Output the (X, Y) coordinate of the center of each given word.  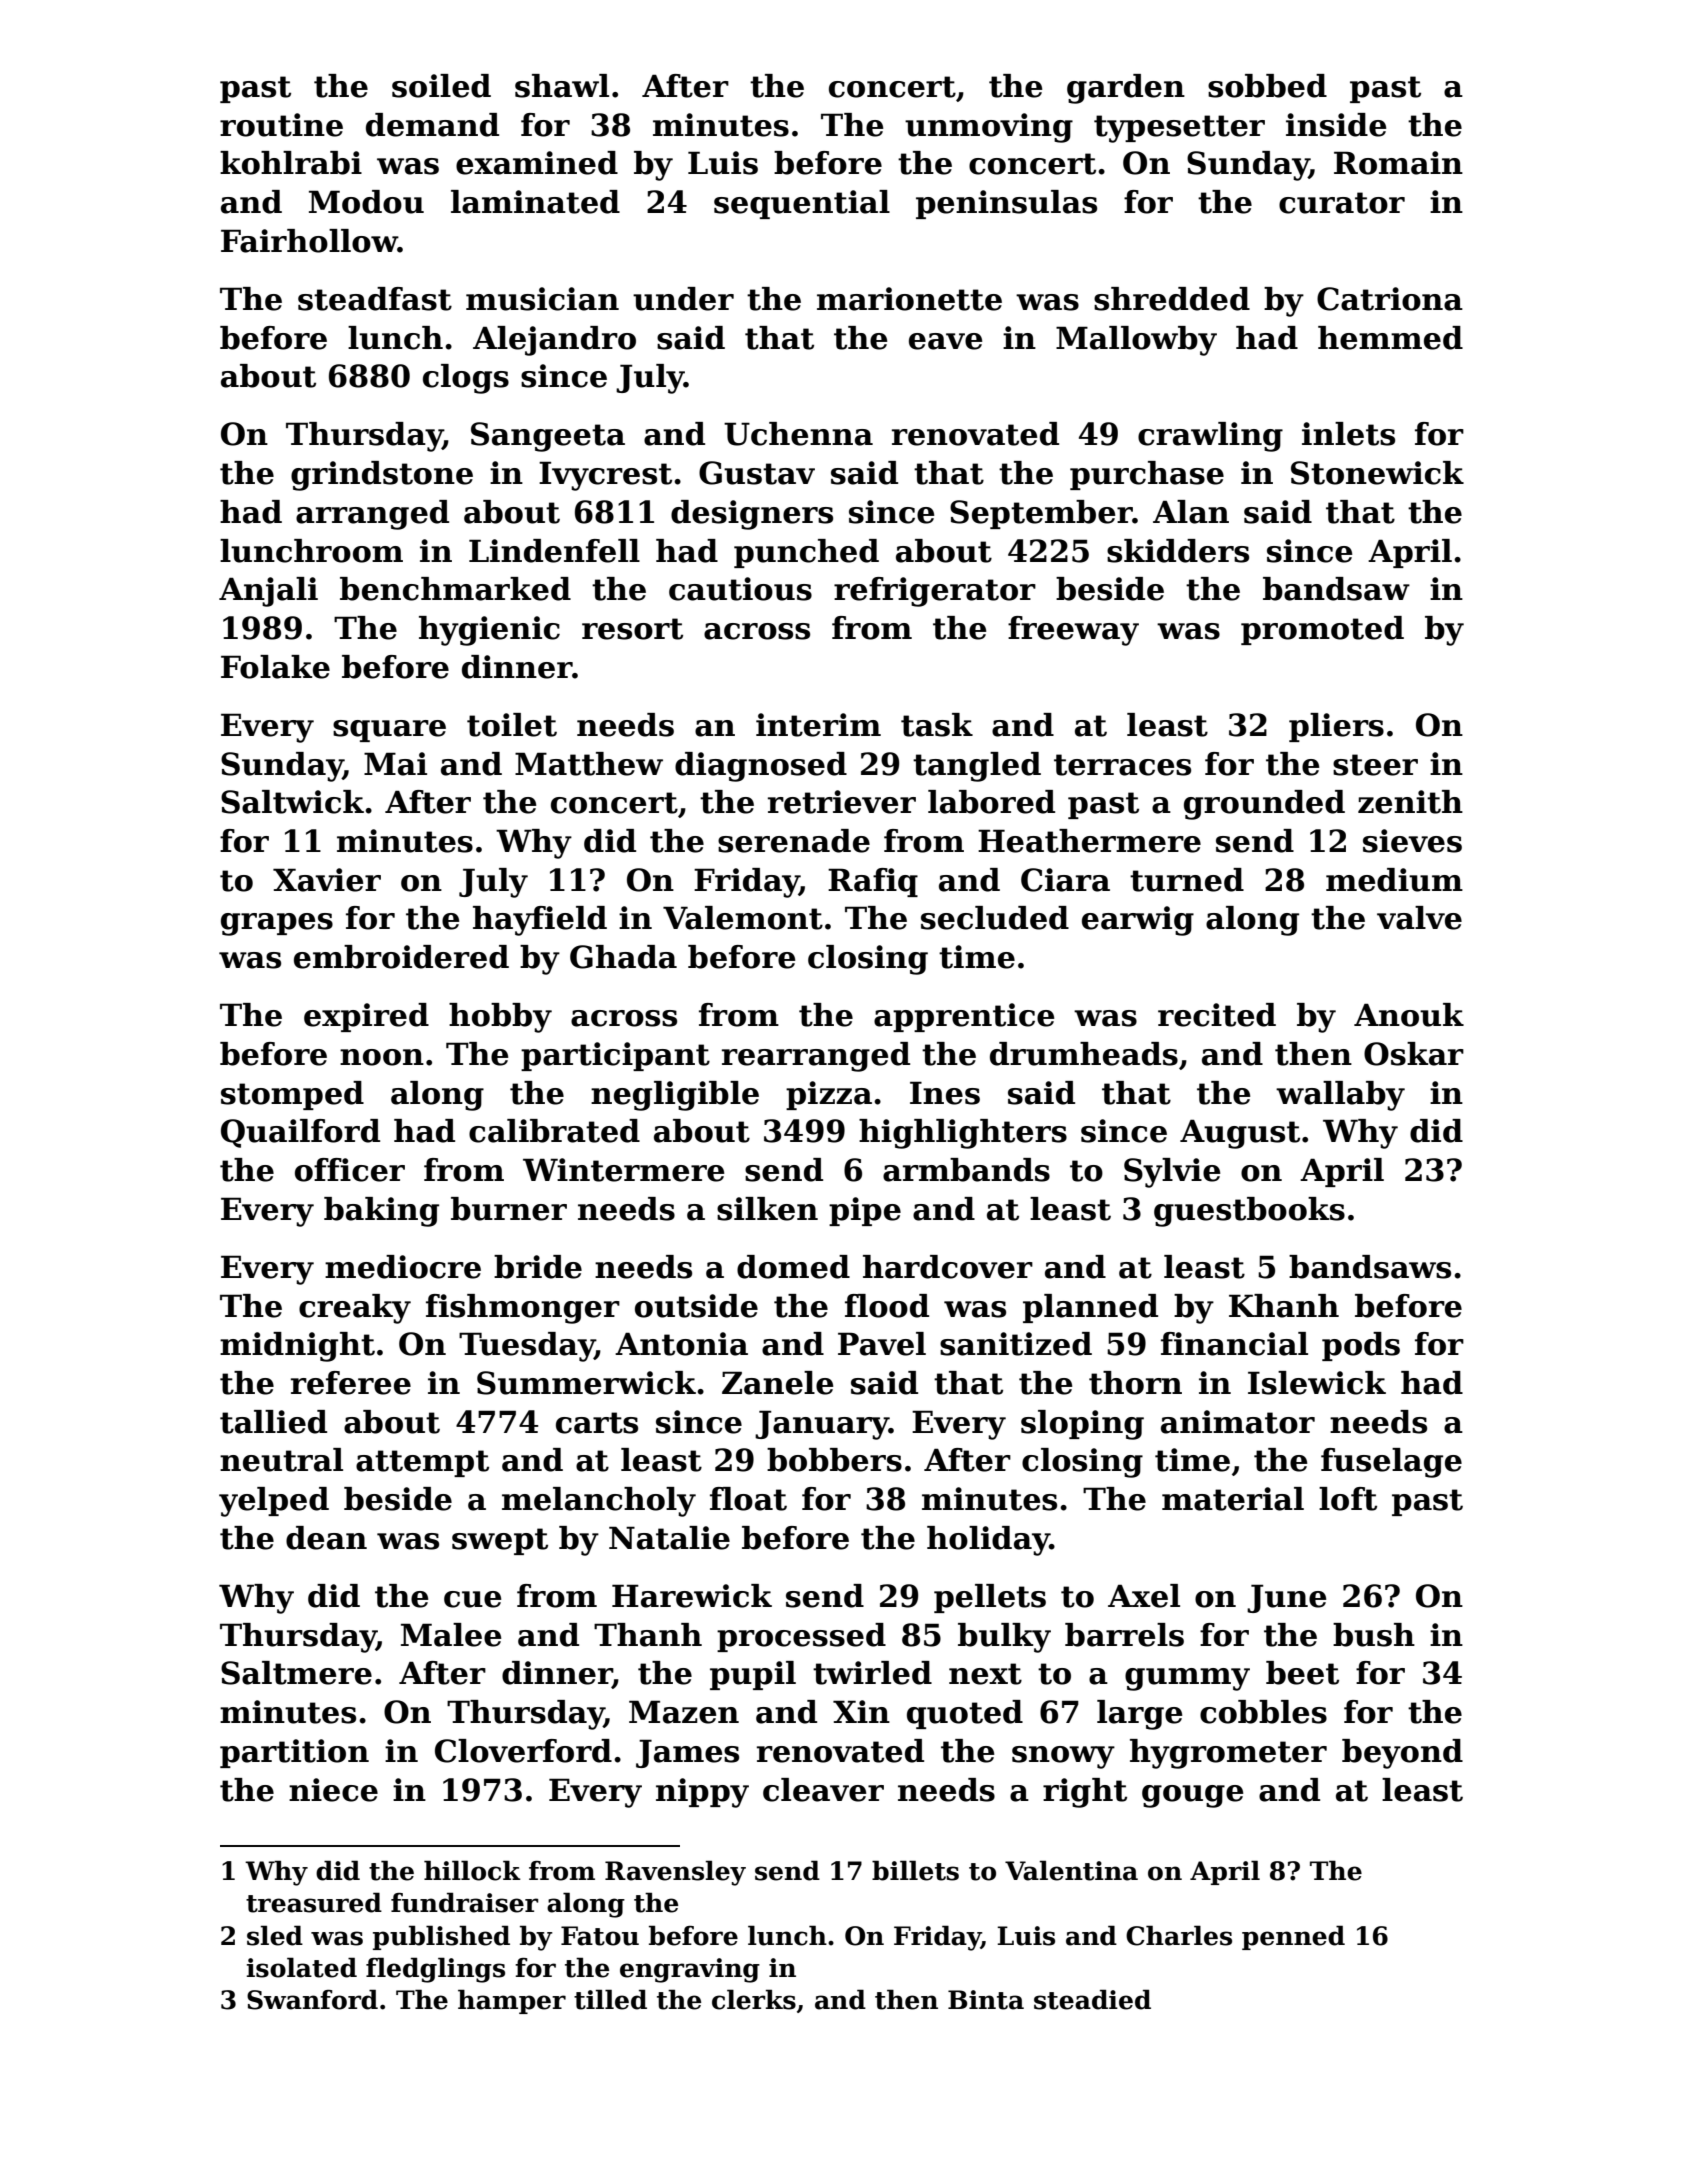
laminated (535, 202)
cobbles (1263, 1712)
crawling (1210, 437)
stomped (292, 1095)
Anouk (1409, 1015)
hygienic (489, 631)
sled (275, 1935)
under (683, 299)
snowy (1063, 1757)
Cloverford (523, 1751)
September (1041, 514)
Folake (275, 667)
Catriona (1390, 299)
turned (1187, 880)
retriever (842, 802)
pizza (829, 1095)
